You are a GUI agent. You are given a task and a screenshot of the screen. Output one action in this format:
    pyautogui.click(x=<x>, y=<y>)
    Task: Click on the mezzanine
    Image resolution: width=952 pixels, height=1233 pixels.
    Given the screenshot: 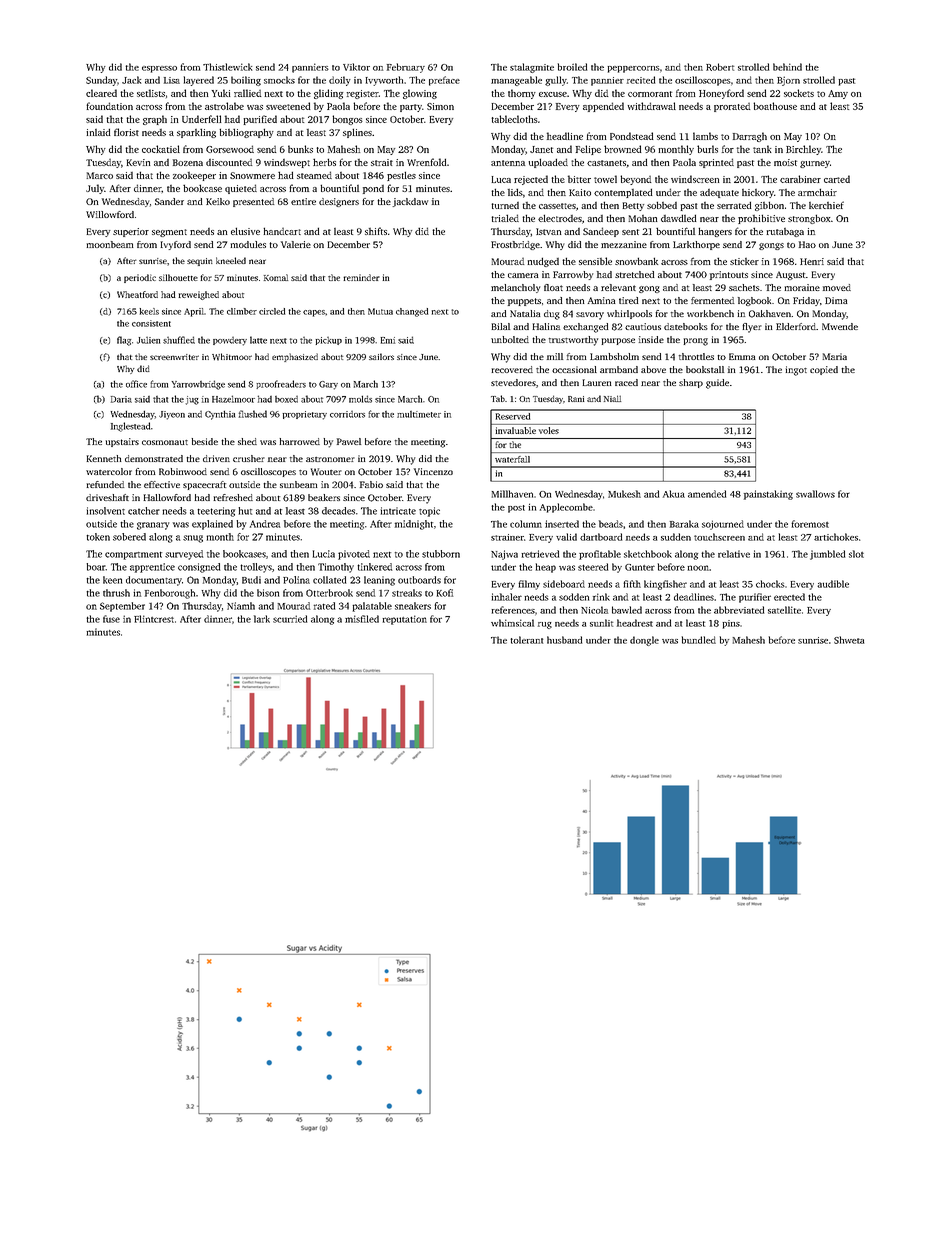 What is the action you would take?
    pyautogui.click(x=624, y=244)
